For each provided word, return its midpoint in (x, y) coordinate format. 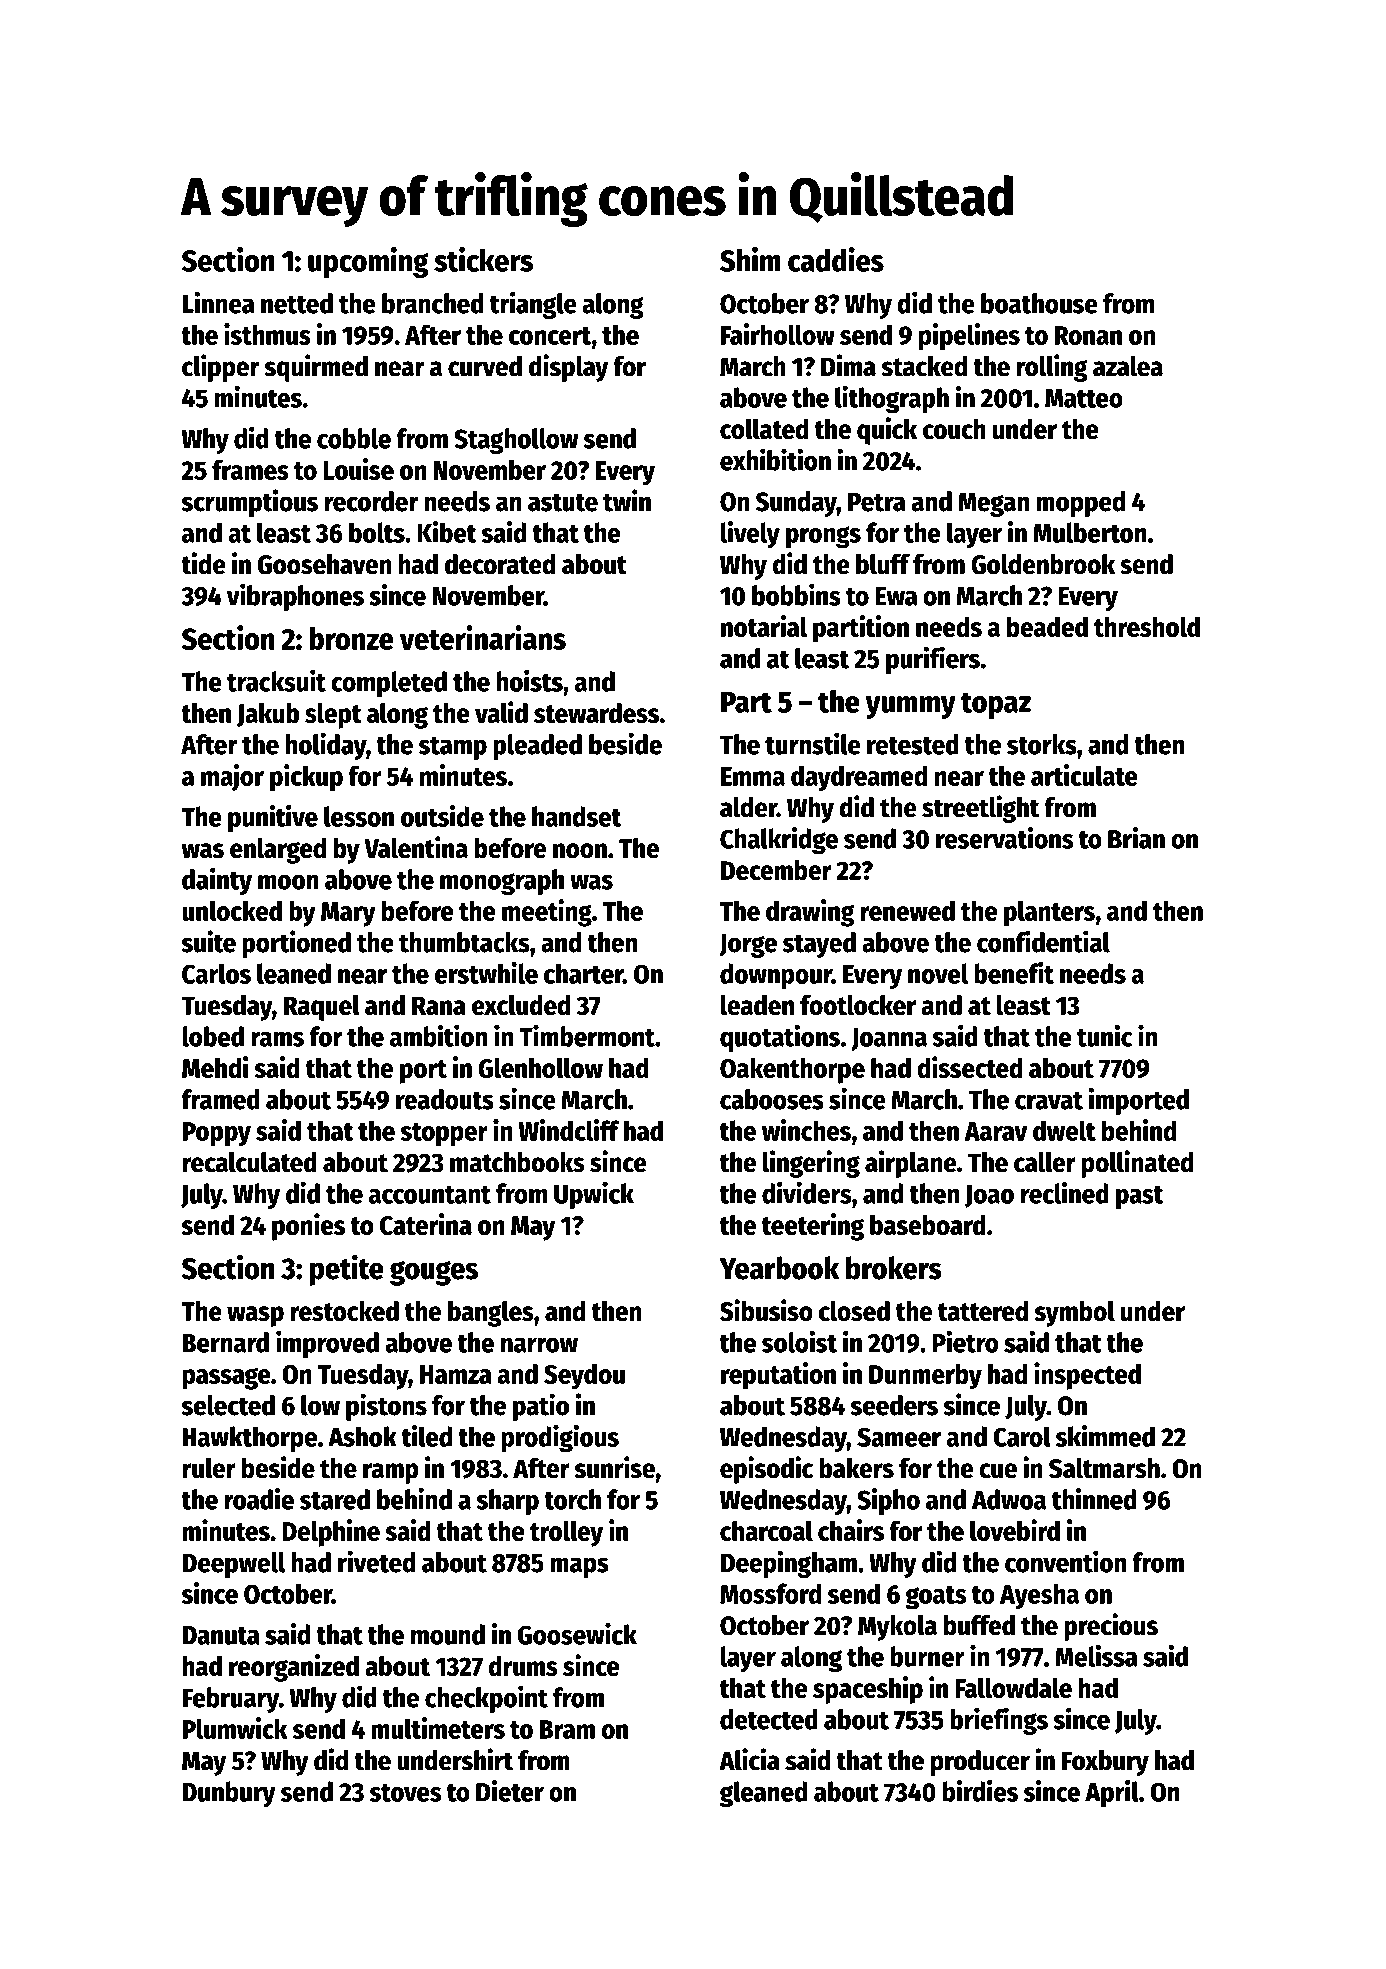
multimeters (438, 1728)
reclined (1065, 1193)
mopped (1080, 504)
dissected (970, 1067)
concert (550, 336)
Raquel (322, 1008)
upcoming (368, 262)
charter (583, 973)
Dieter (510, 1791)
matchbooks (517, 1162)
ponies (308, 1227)
